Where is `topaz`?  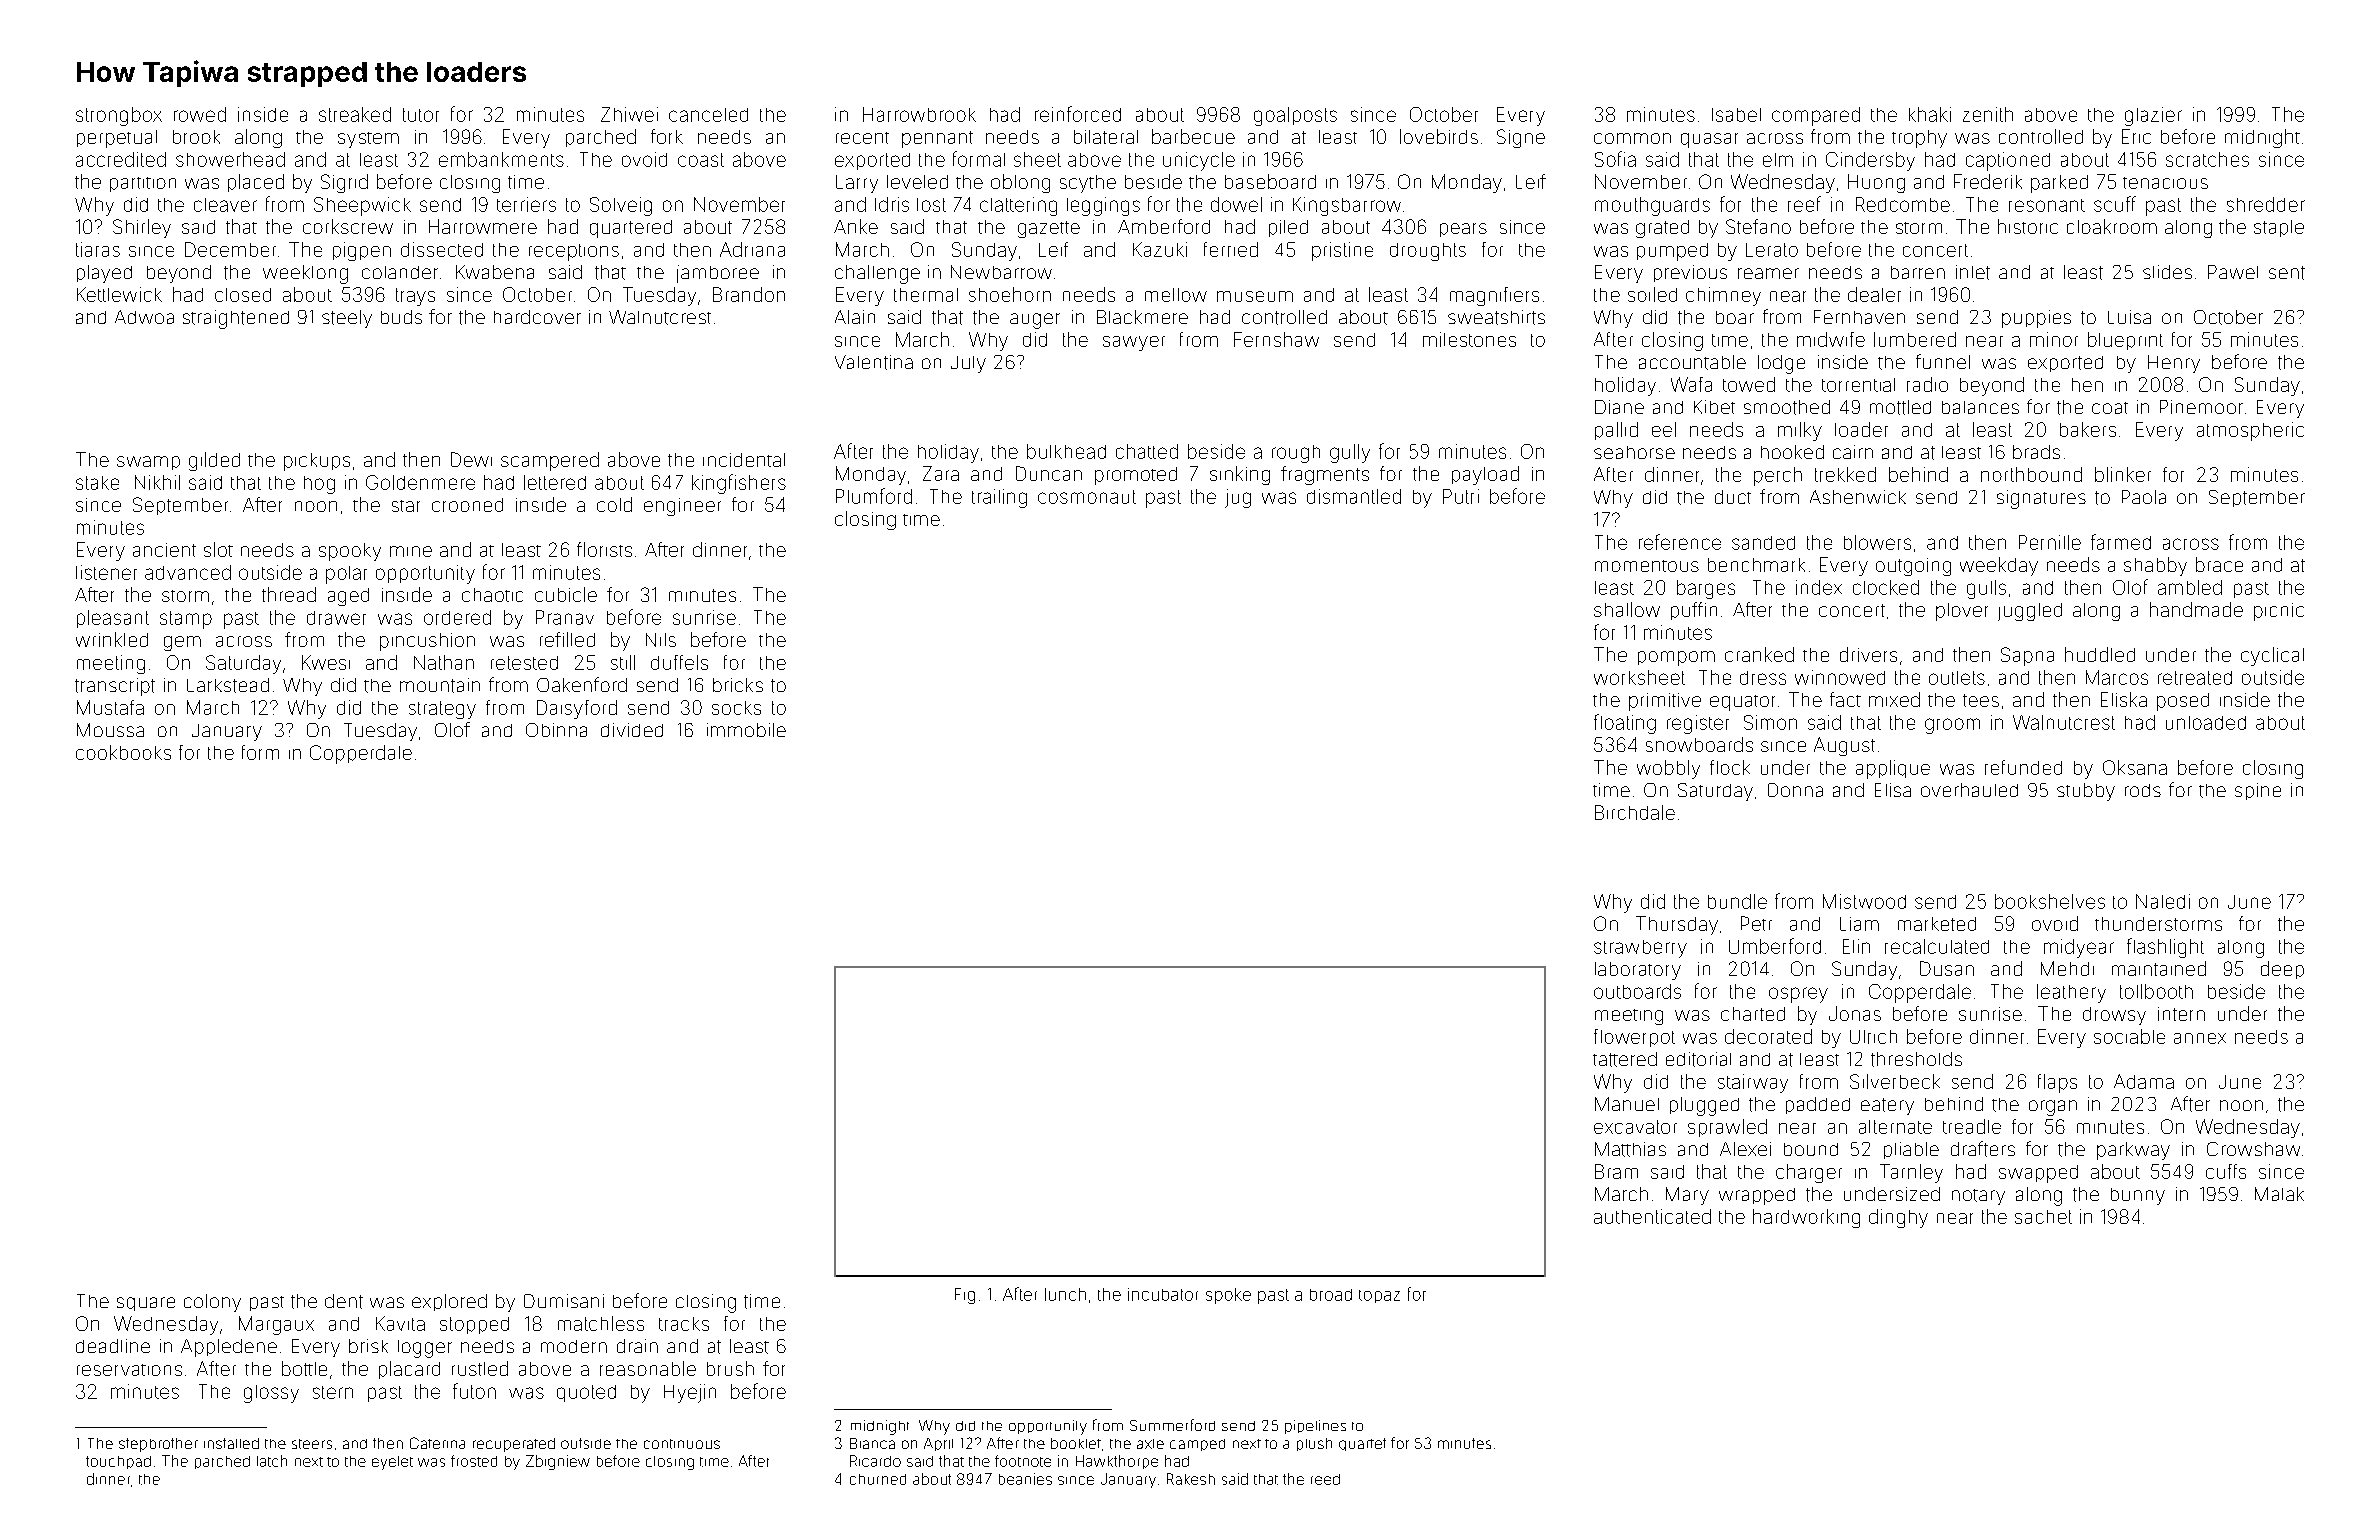
topaz is located at coordinates (1379, 1296).
